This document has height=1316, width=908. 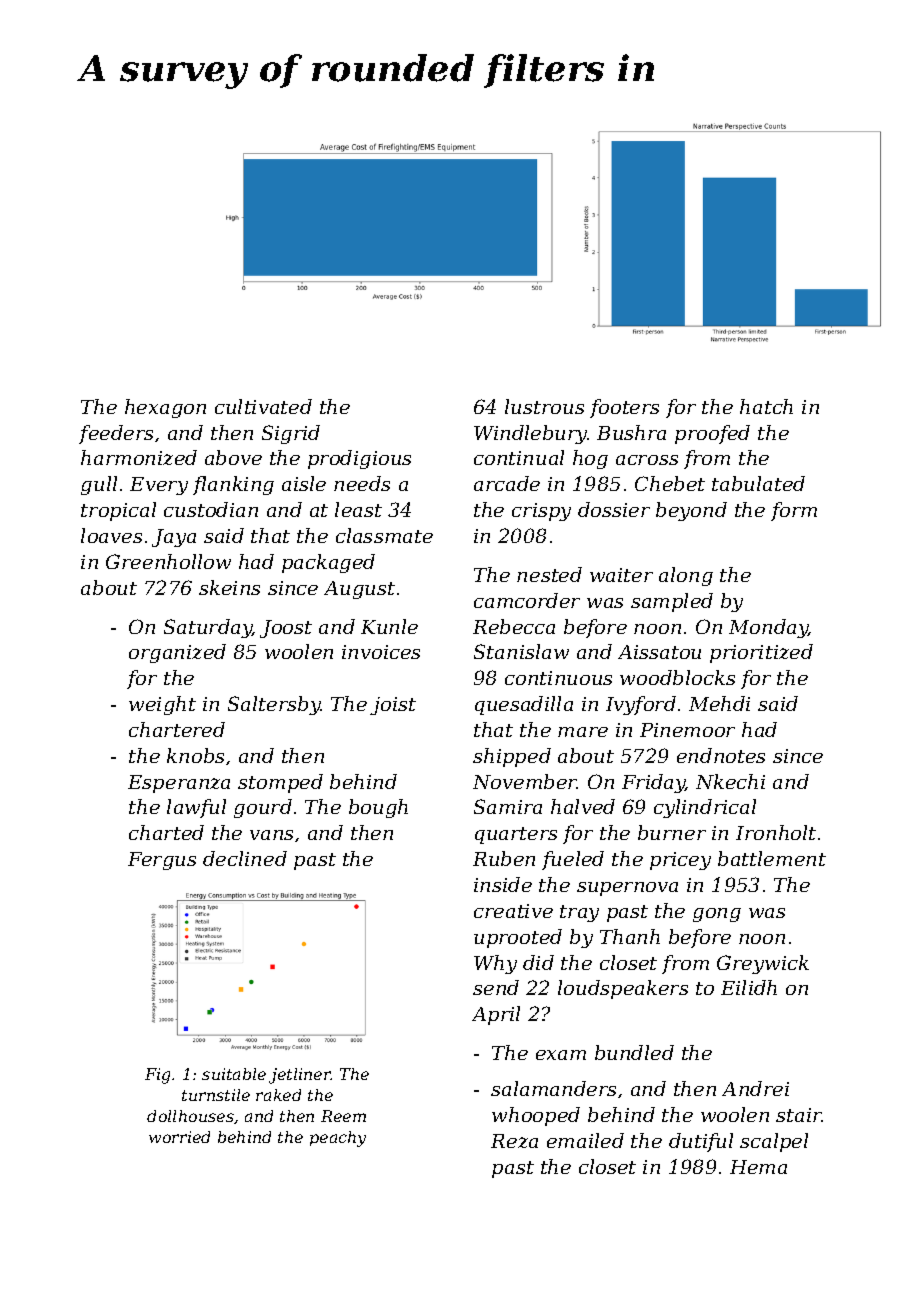 What do you see at coordinates (233, 457) in the document?
I see `above` at bounding box center [233, 457].
